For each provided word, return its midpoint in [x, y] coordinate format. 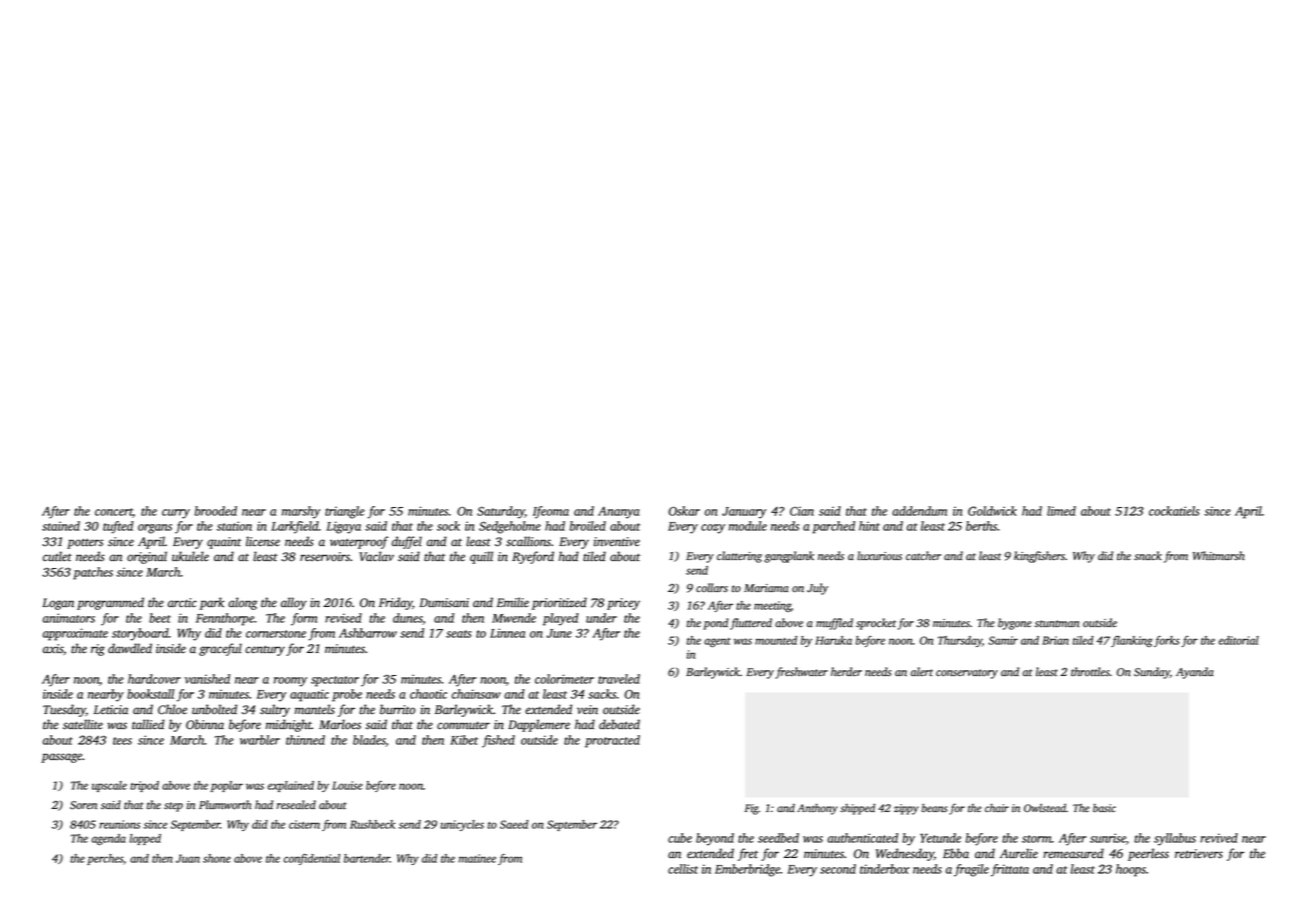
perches [105, 859]
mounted [776, 640]
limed [1061, 511]
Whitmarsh [1219, 555]
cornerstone [276, 634]
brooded [216, 511]
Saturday [501, 512]
